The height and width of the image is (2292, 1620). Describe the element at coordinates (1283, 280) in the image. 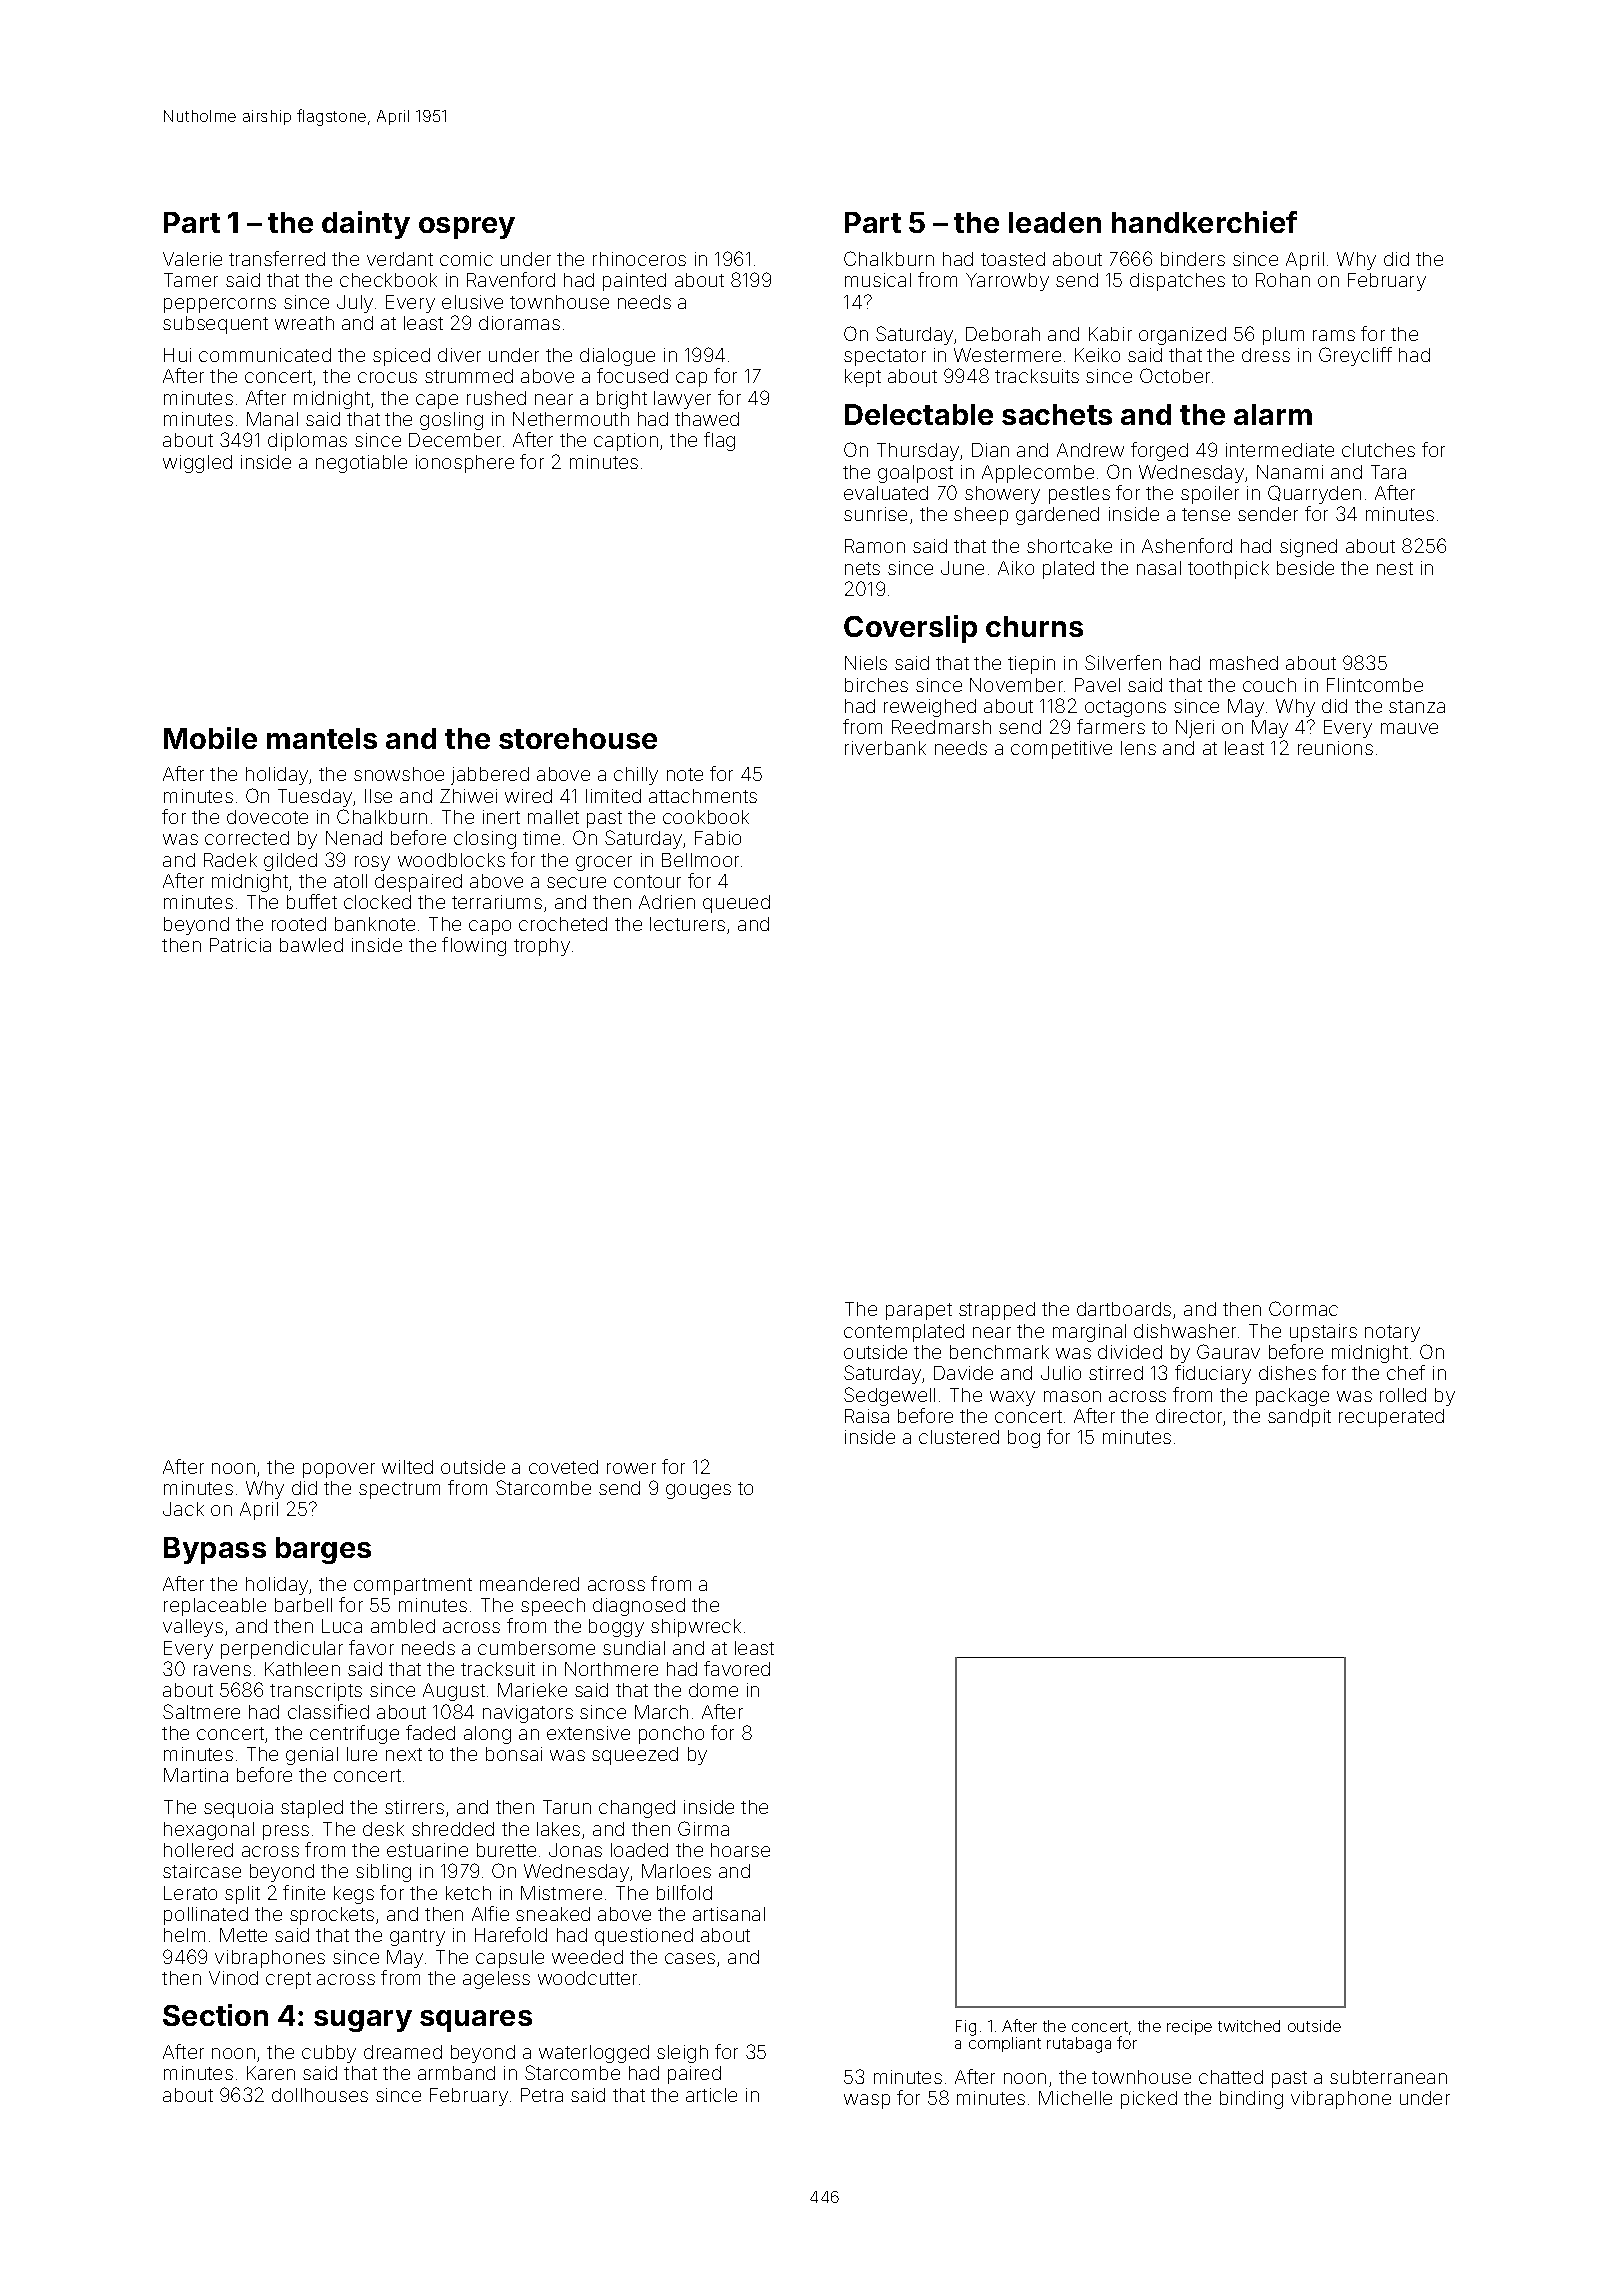

I see `Rohan` at that location.
